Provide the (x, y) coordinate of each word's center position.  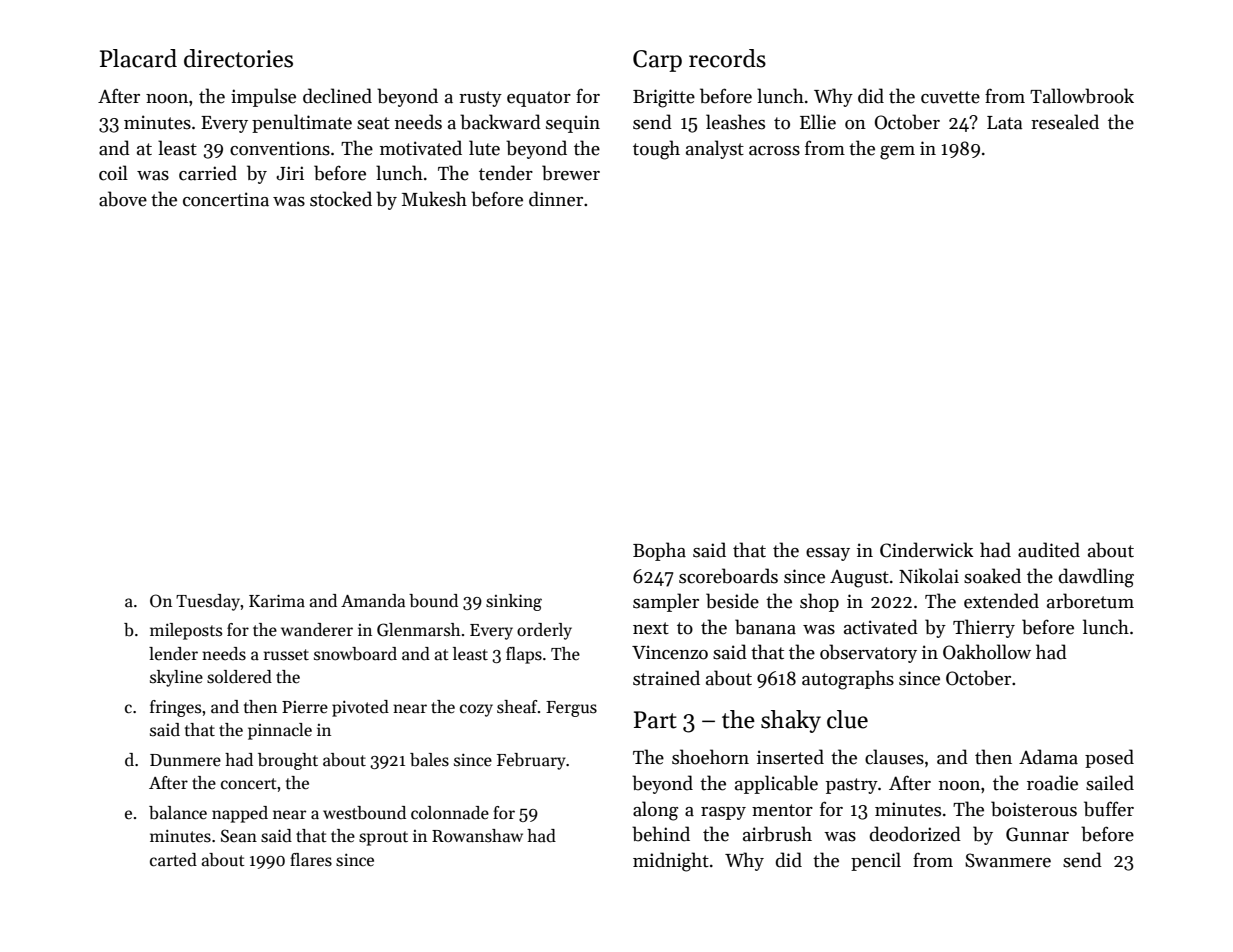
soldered (239, 677)
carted (173, 860)
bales (429, 760)
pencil (876, 861)
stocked (341, 199)
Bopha (659, 551)
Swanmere (1008, 860)
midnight (671, 862)
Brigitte (664, 98)
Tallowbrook (1082, 96)
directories (238, 58)
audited (1049, 550)
